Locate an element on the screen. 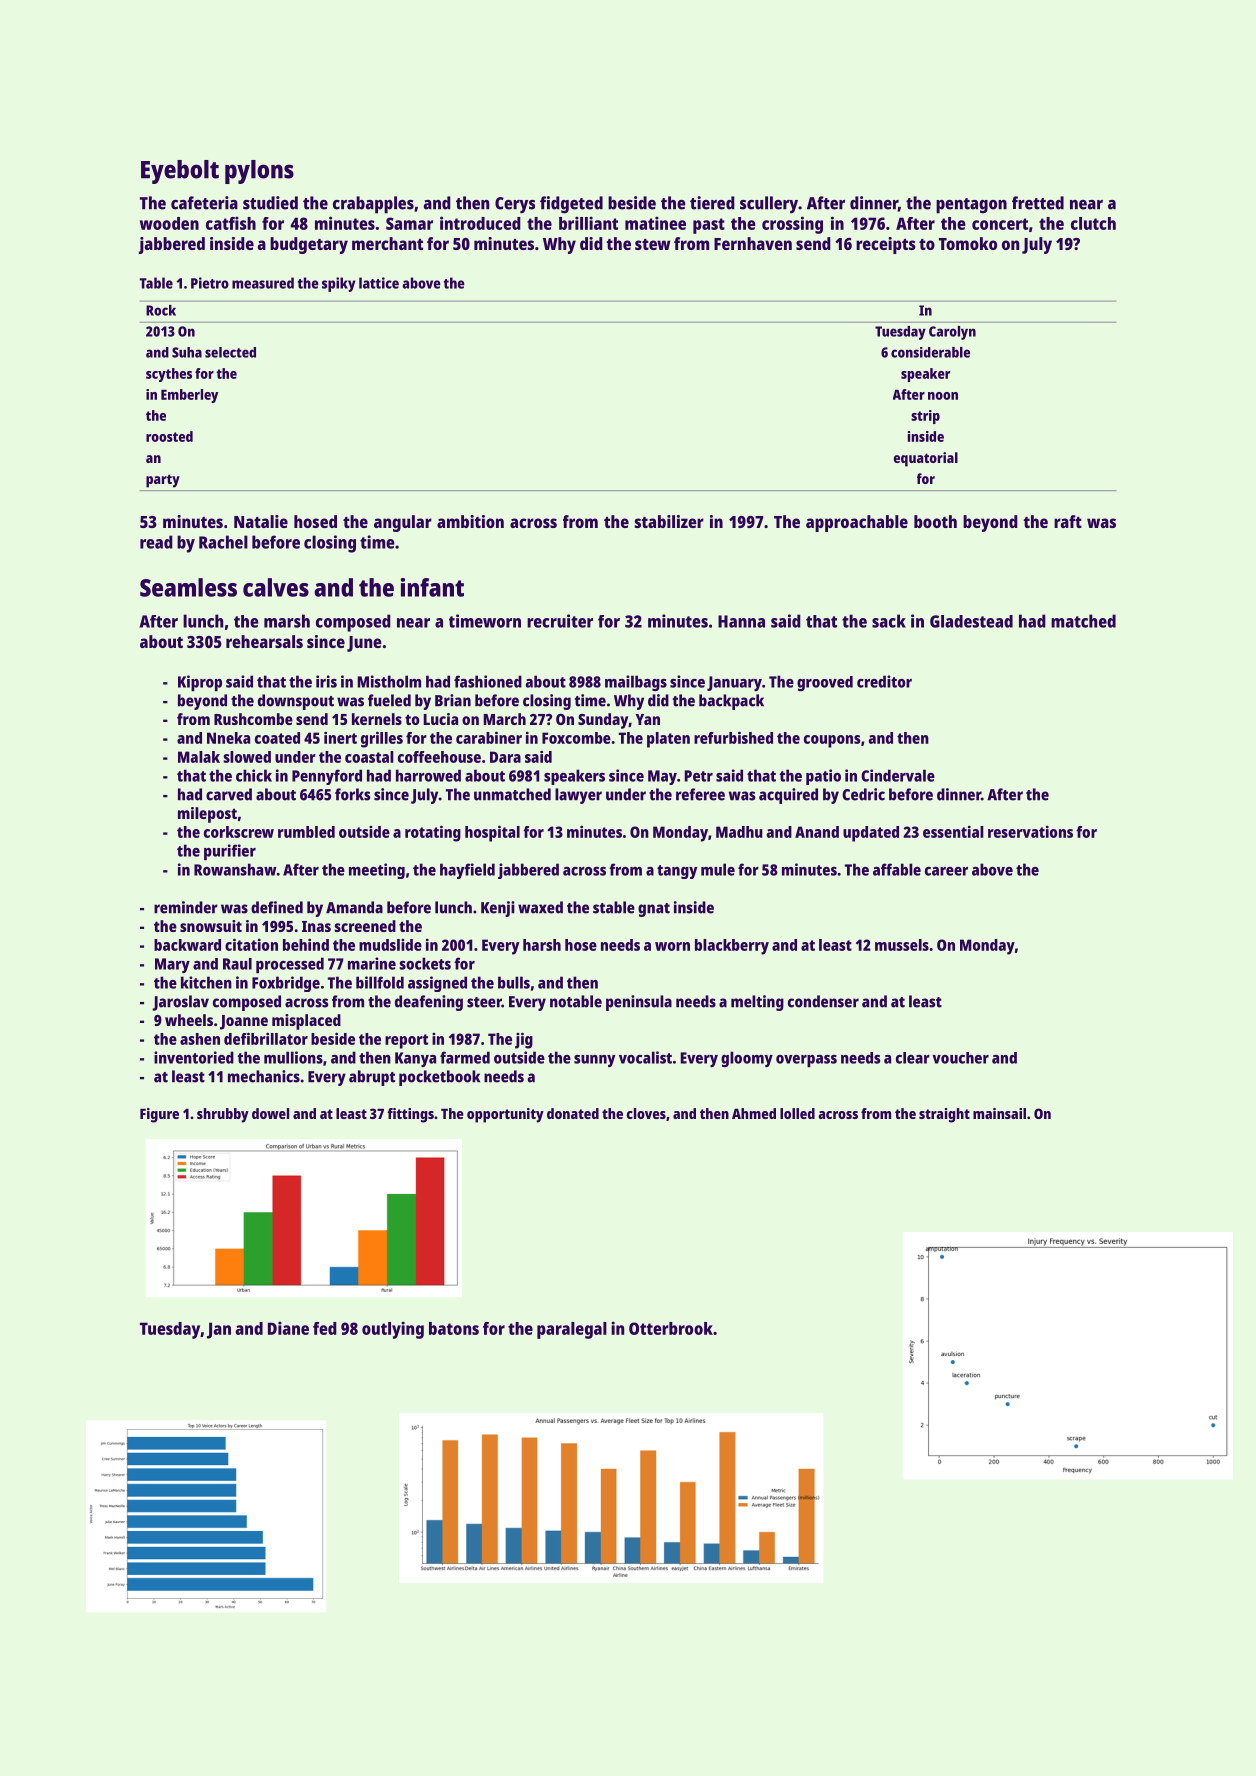  reservations is located at coordinates (1030, 832).
